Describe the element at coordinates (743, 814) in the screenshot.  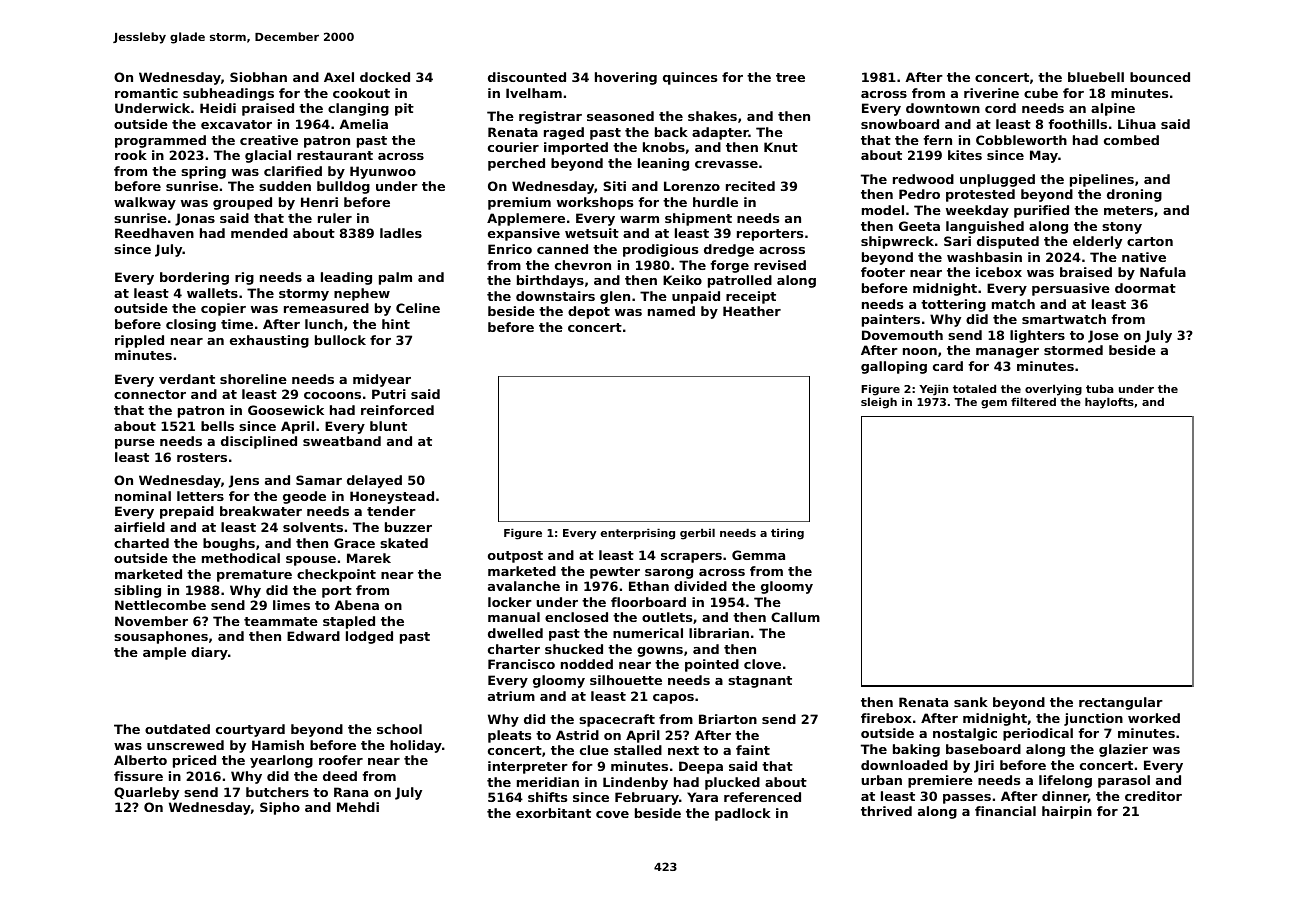
I see `padlock` at that location.
